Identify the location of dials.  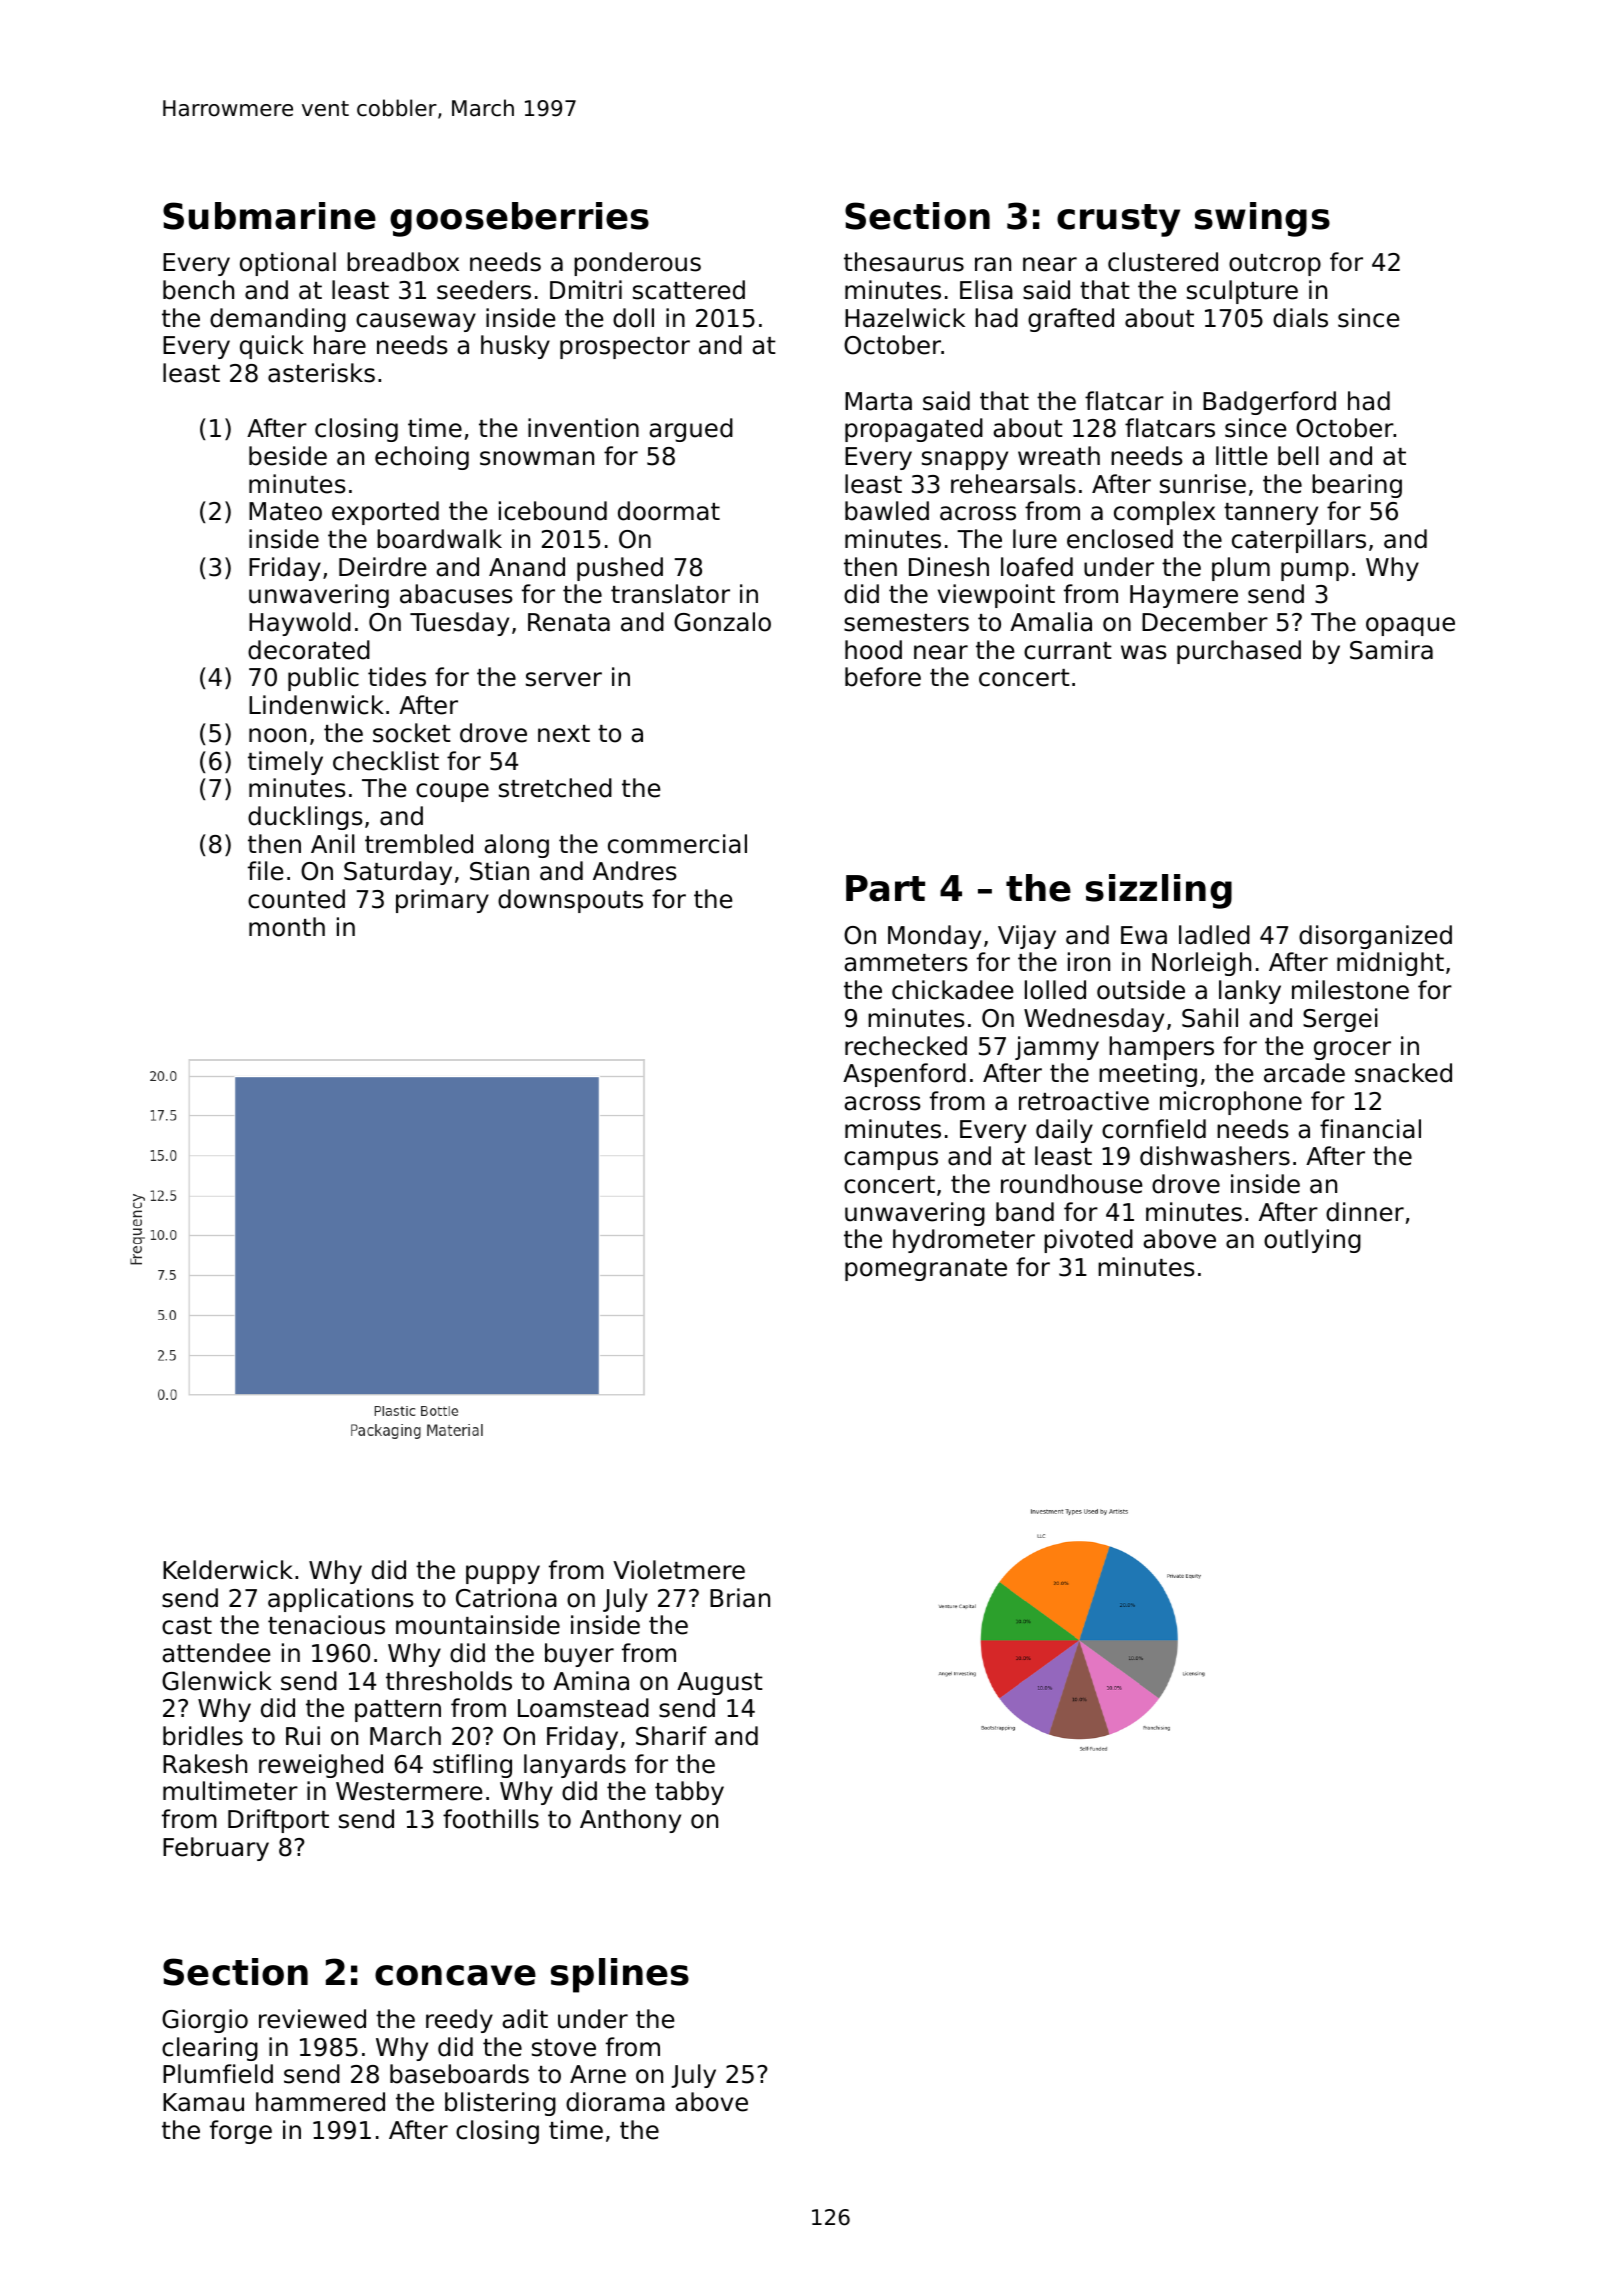
(1300, 318).
